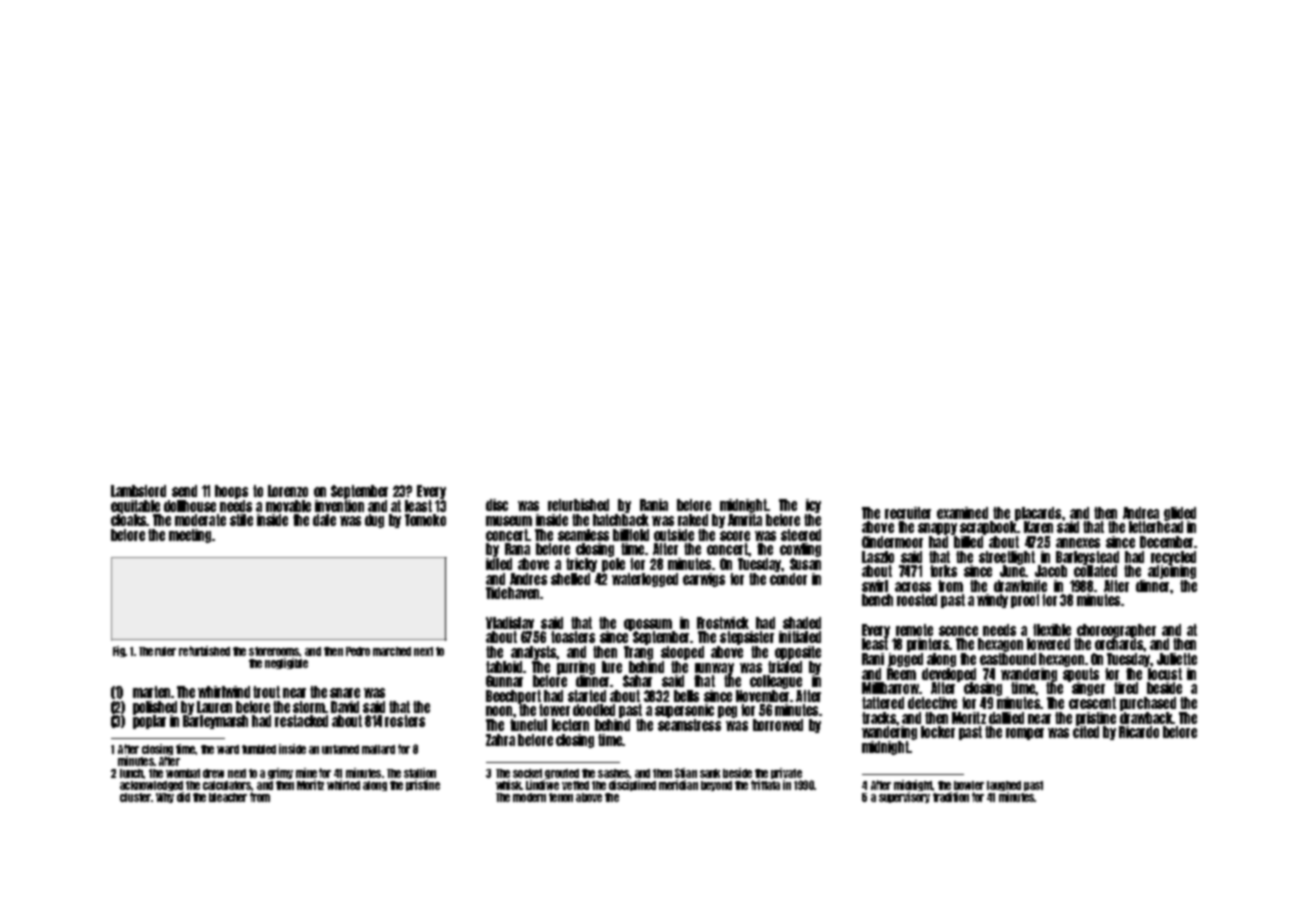 This screenshot has width=1308, height=924. Describe the element at coordinates (908, 513) in the screenshot. I see `recruiter` at that location.
